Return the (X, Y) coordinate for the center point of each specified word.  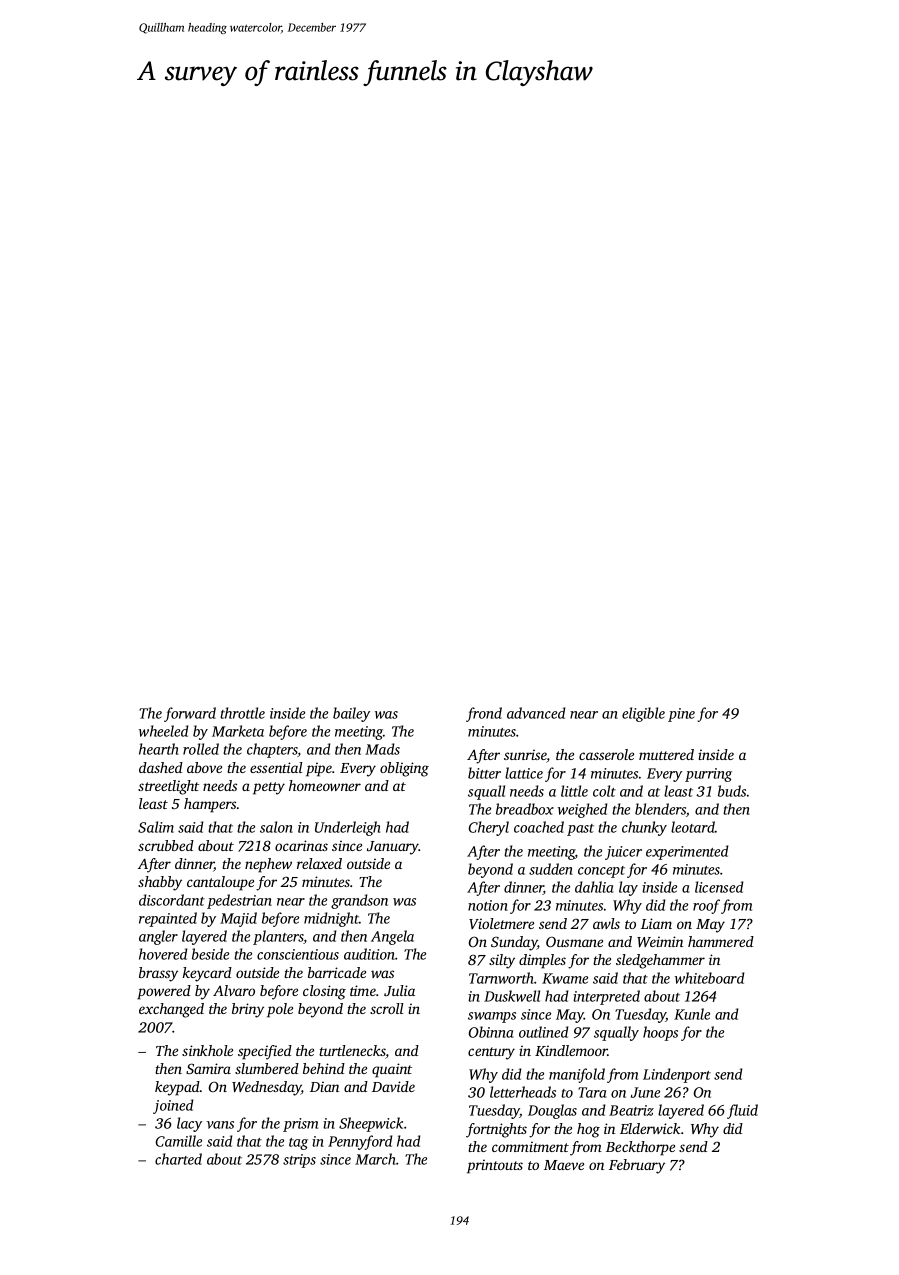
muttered (666, 754)
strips (299, 1161)
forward (190, 714)
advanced (536, 713)
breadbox (525, 809)
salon (276, 827)
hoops (660, 1033)
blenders (660, 809)
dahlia (594, 887)
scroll (387, 1008)
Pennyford (360, 1142)
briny (248, 1010)
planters (278, 937)
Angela (392, 937)
